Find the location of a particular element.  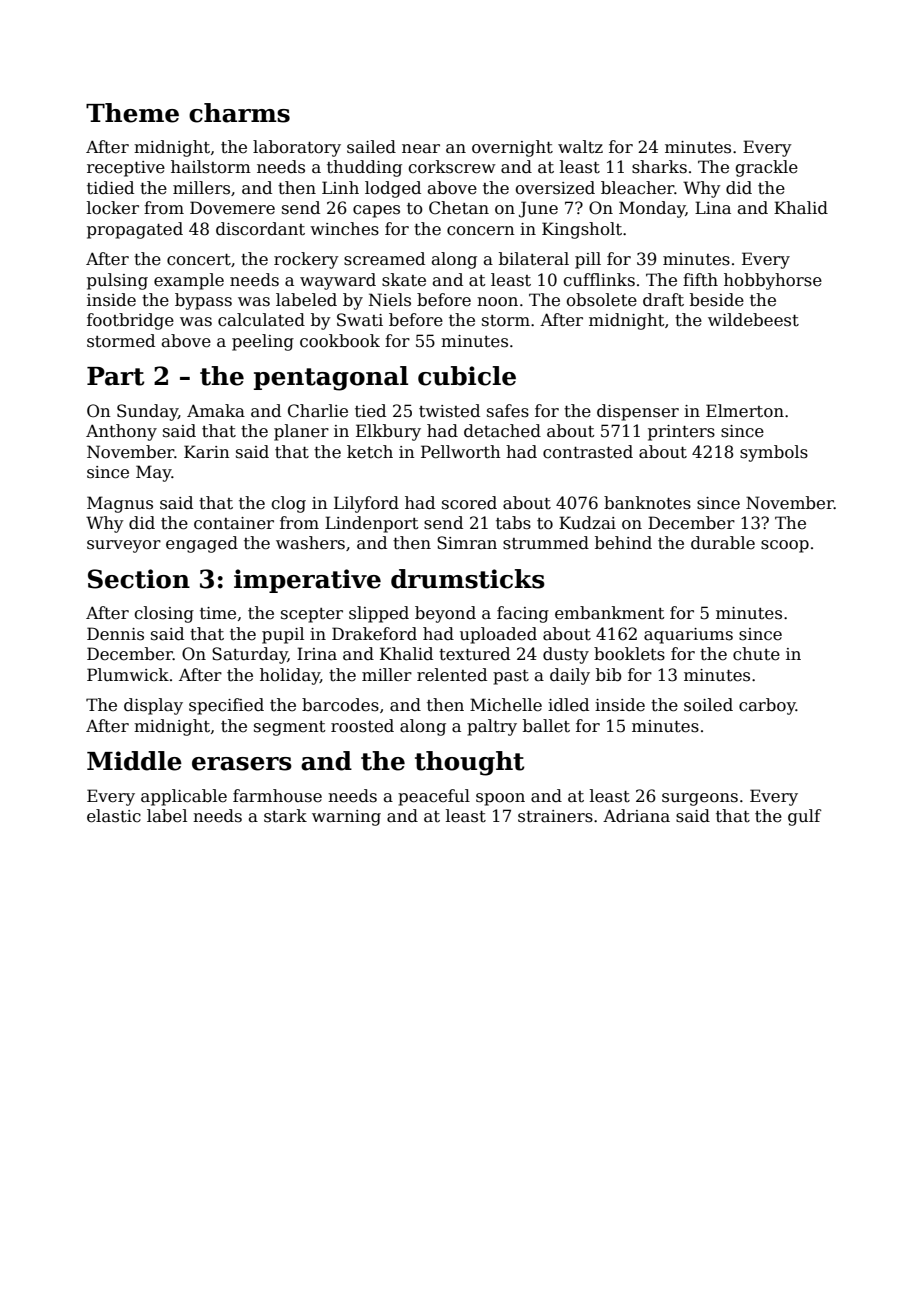

receptive is located at coordinates (126, 169).
